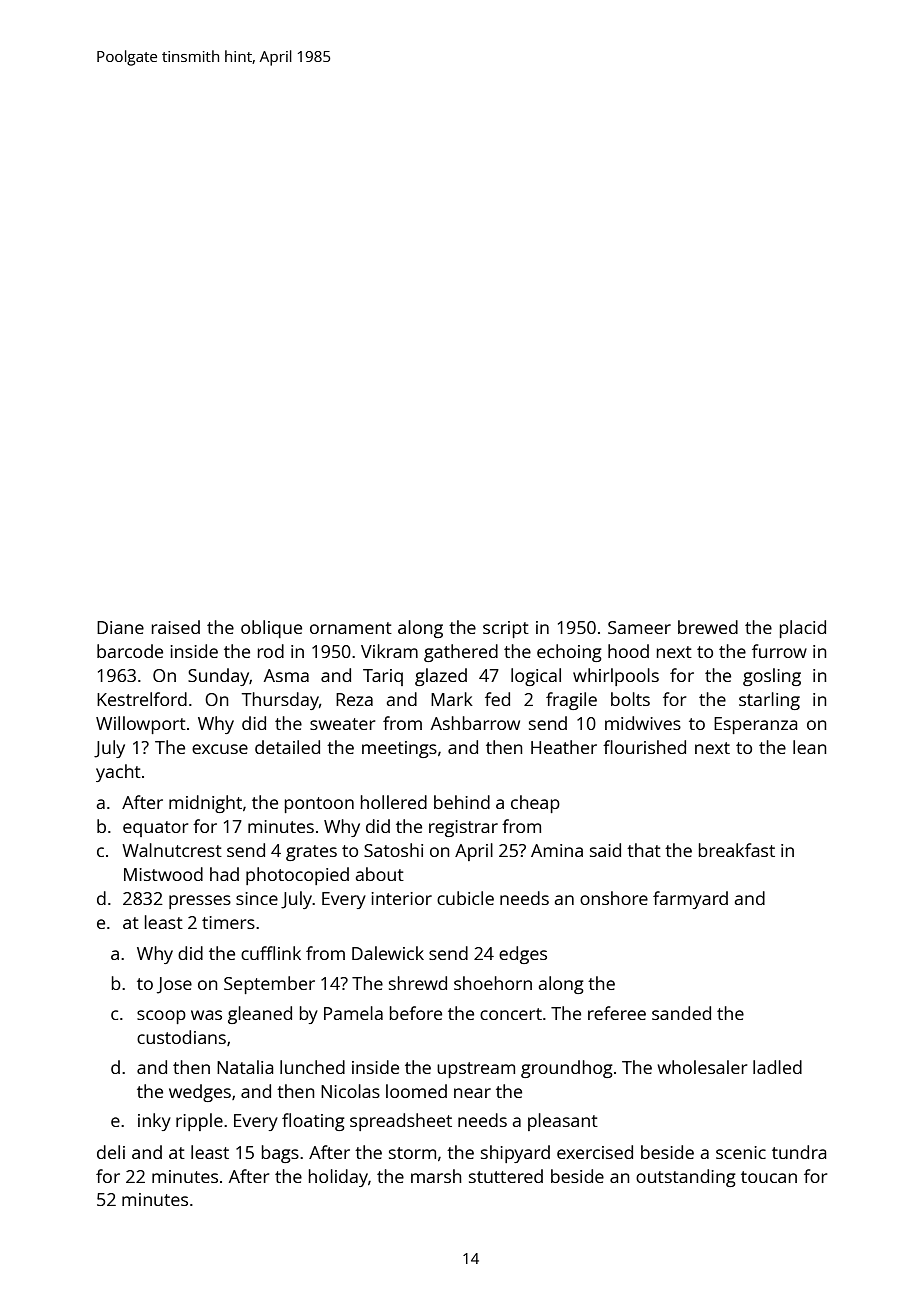 This screenshot has height=1308, width=924. I want to click on sanded, so click(681, 1013).
